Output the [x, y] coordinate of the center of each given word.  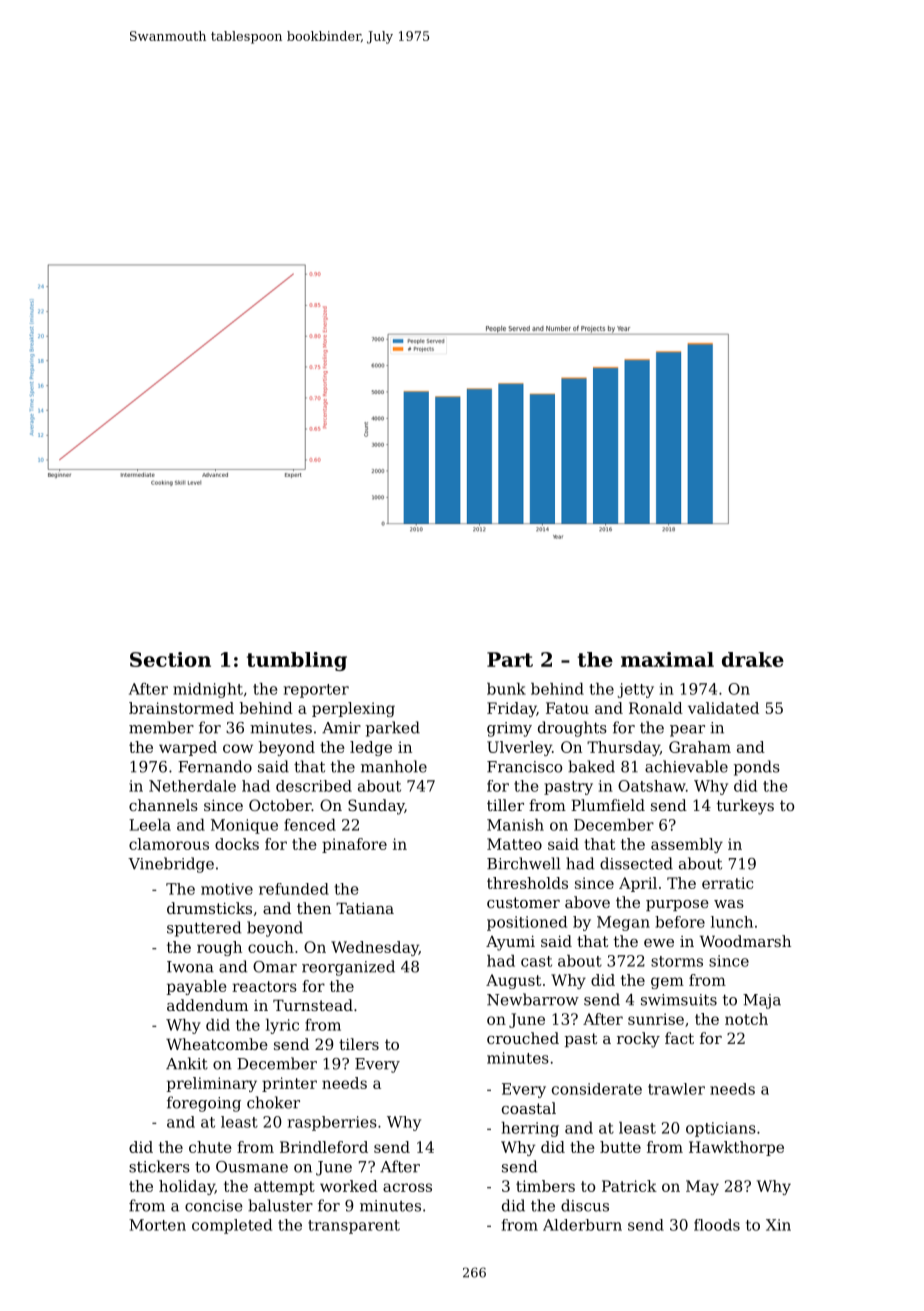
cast [536, 961]
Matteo [514, 844]
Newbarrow [533, 999]
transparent [354, 1227]
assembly [687, 845]
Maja [762, 1001]
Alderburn [582, 1225]
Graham [700, 747]
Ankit [187, 1063]
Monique [244, 826]
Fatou [567, 708]
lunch [732, 922]
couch [271, 947]
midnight [208, 690]
